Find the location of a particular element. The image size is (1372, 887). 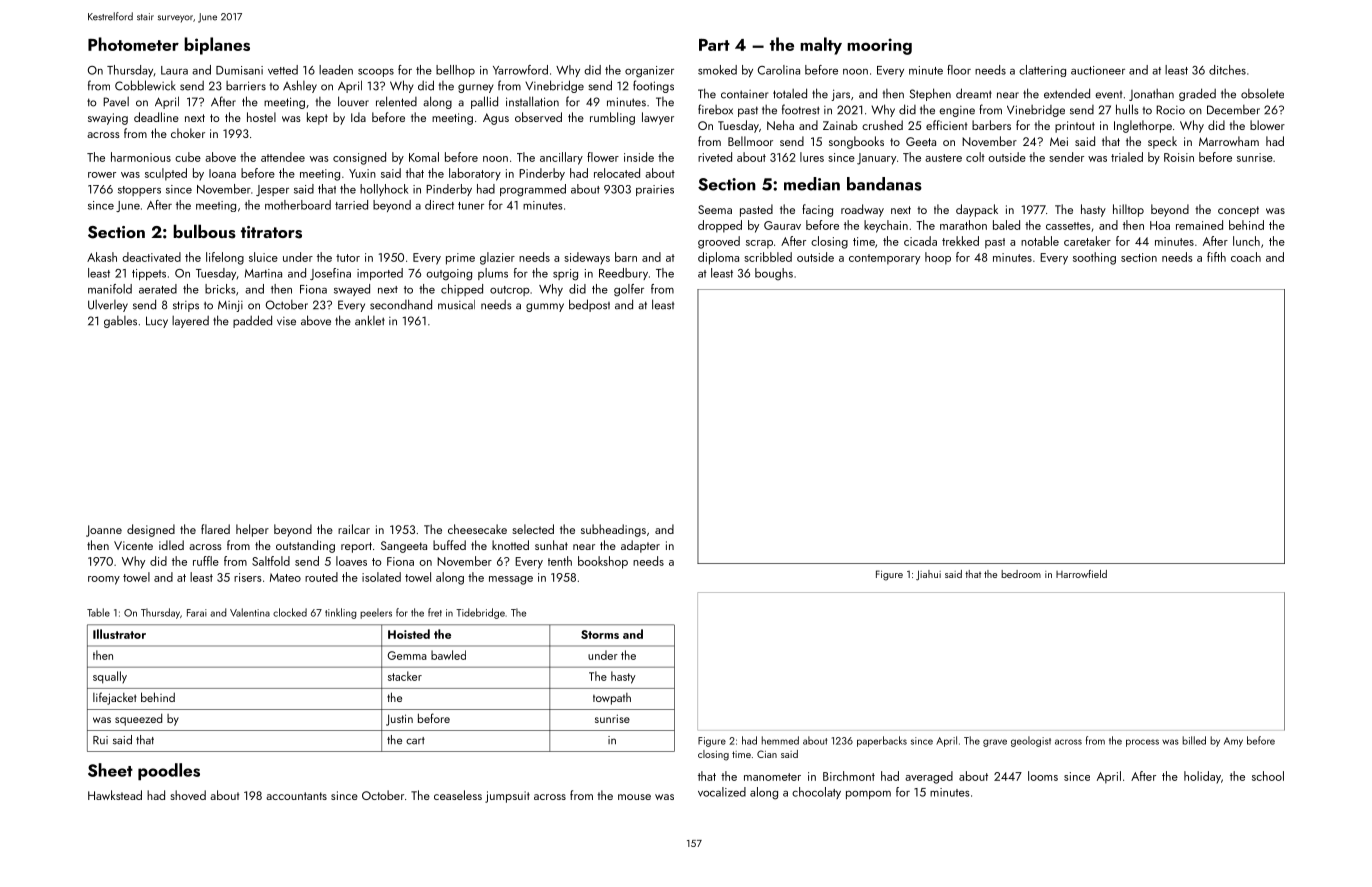

December is located at coordinates (1233, 110).
